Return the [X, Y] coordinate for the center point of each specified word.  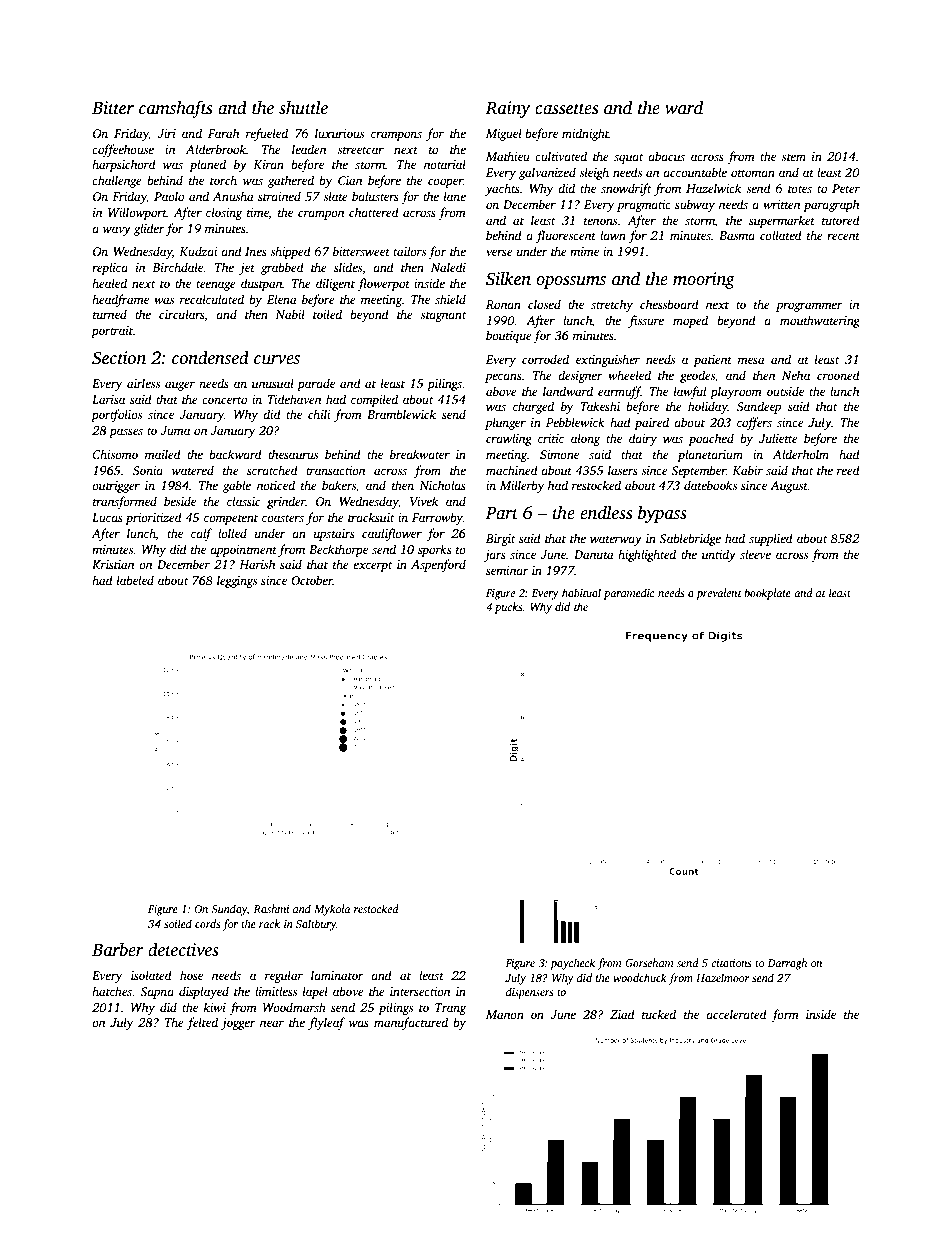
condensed [210, 357]
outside [785, 391]
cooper [445, 183]
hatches [112, 991]
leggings [237, 581]
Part [501, 513]
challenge [117, 181]
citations [731, 963]
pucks [508, 608]
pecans [503, 378]
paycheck [572, 964]
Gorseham [649, 962]
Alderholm [801, 454]
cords [207, 923]
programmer [809, 307]
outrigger [116, 487]
